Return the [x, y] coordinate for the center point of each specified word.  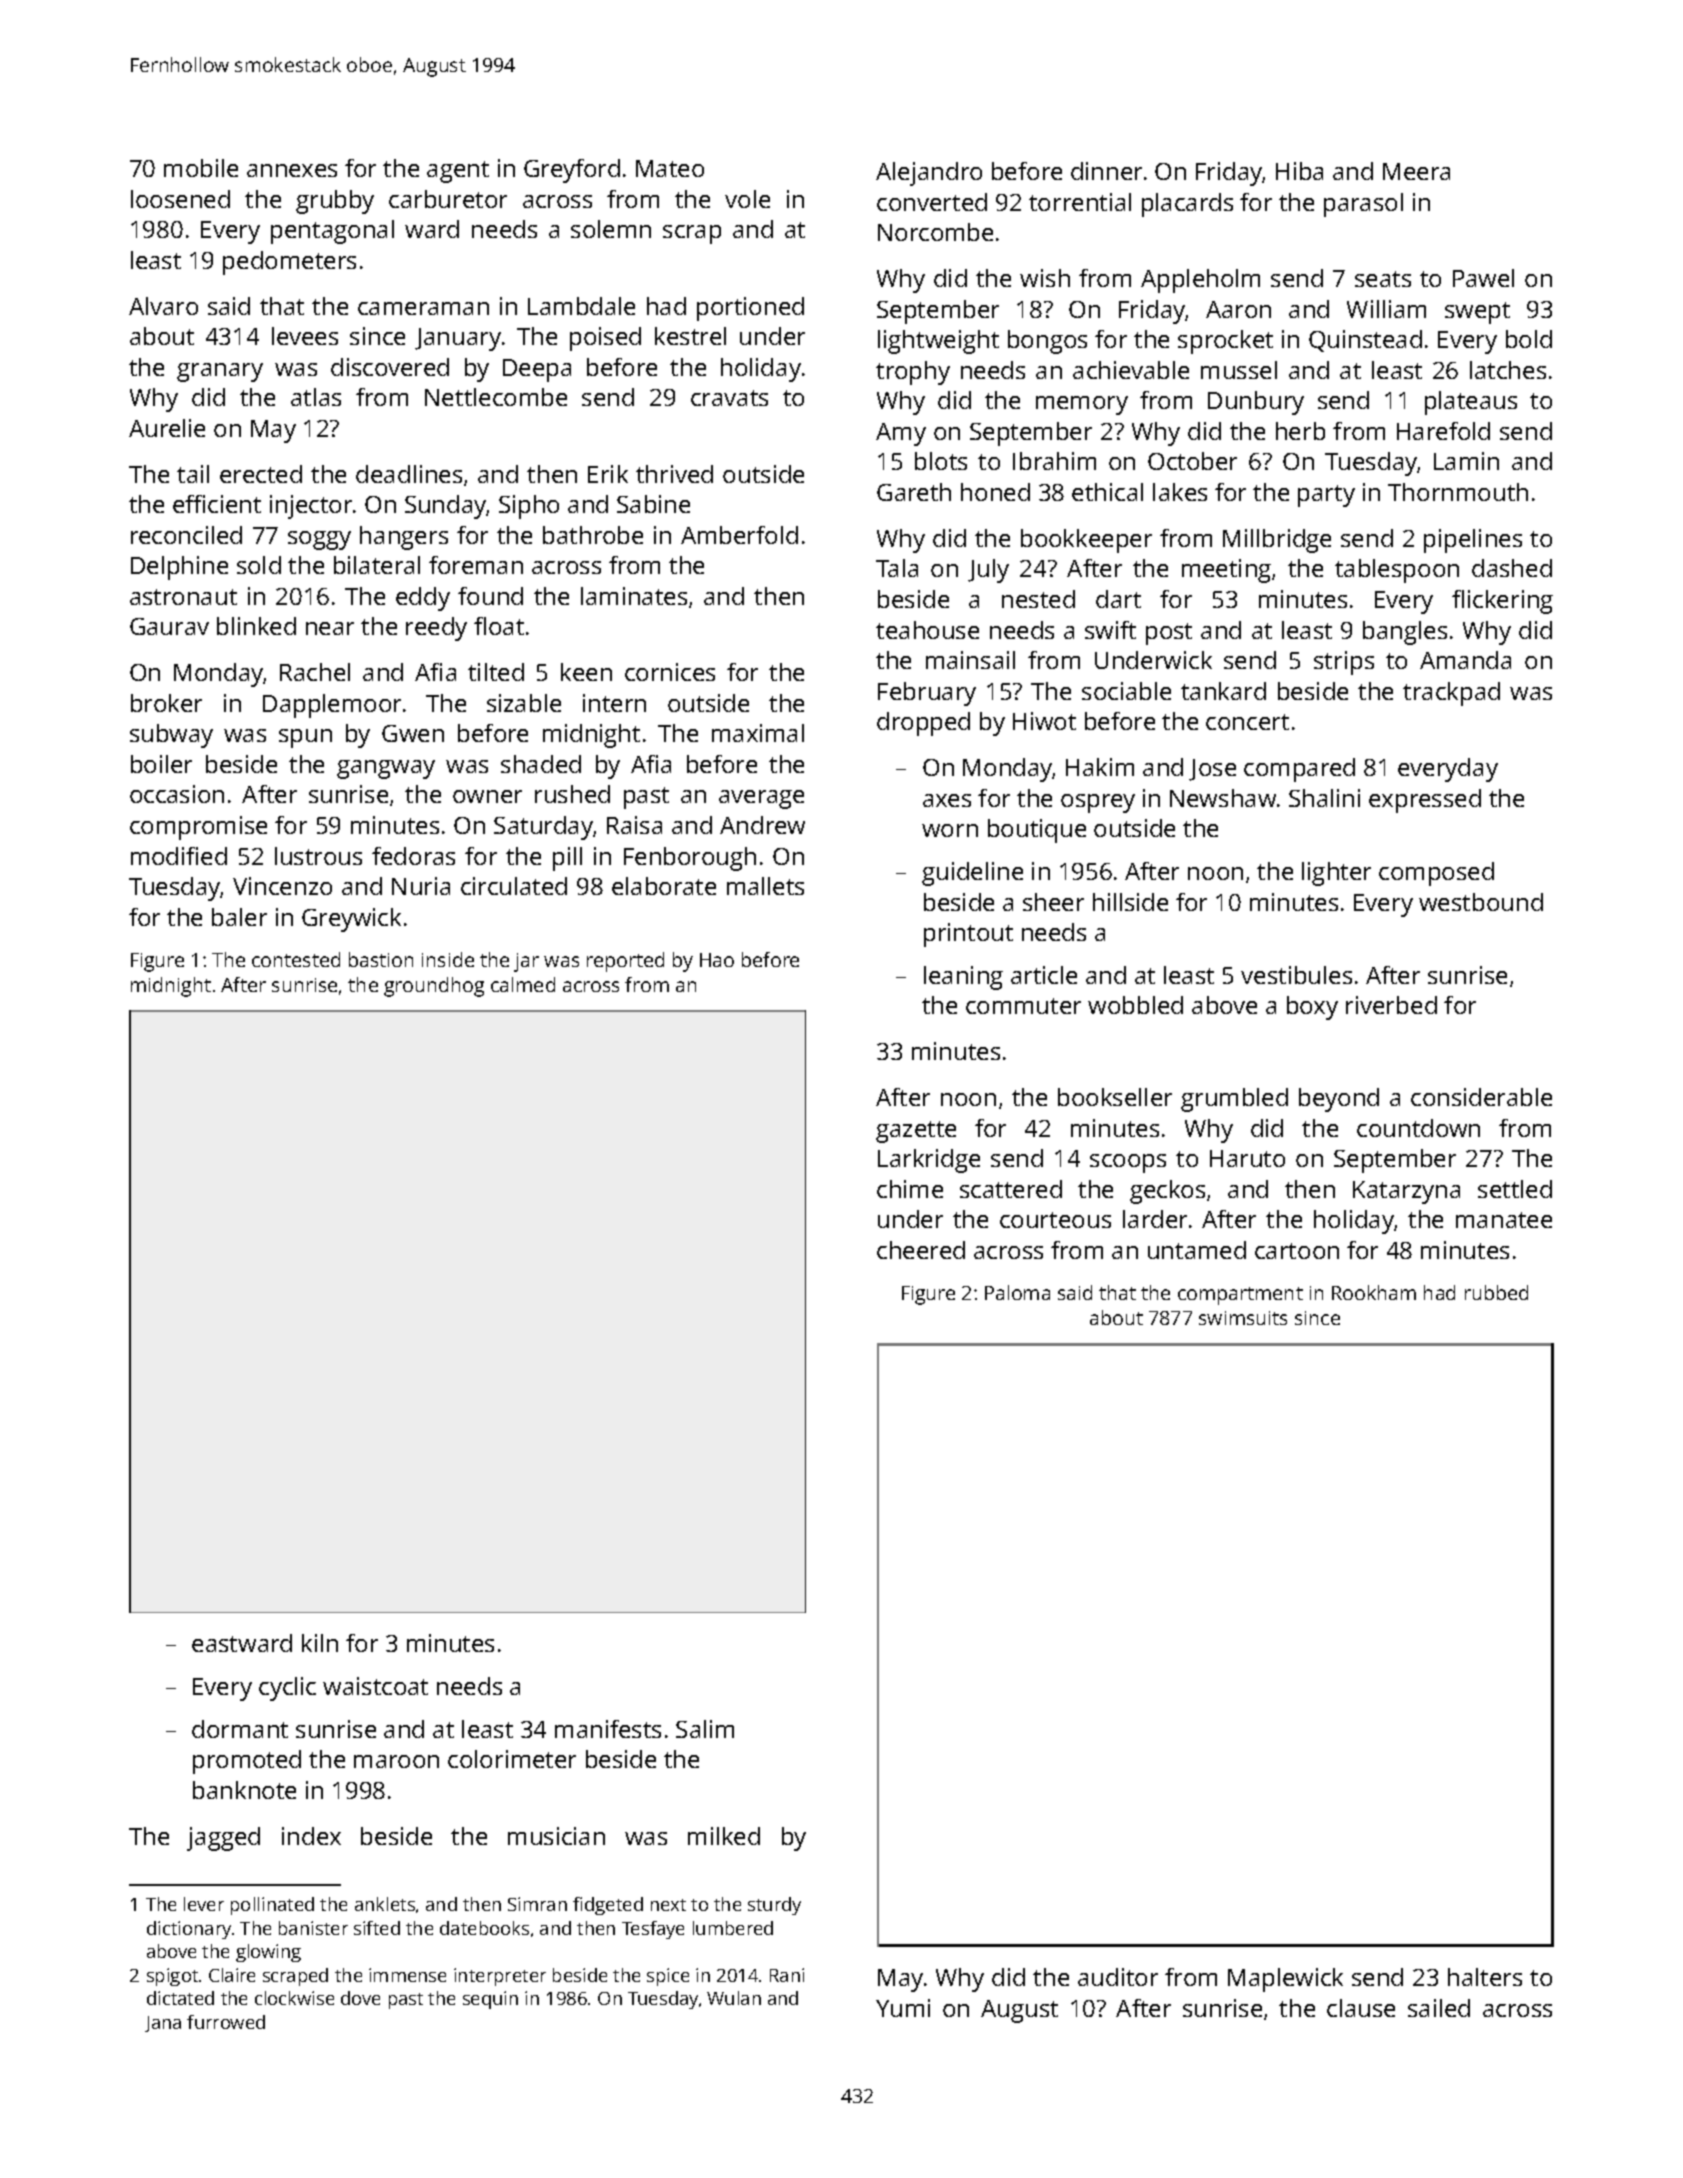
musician [556, 1836]
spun [305, 738]
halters [1485, 1977]
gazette [916, 1132]
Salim [705, 1729]
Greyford [572, 171]
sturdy [774, 1906]
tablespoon [1397, 571]
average [761, 799]
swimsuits [1243, 1318]
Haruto [1247, 1158]
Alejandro [929, 174]
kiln [320, 1643]
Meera [1416, 171]
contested [296, 959]
